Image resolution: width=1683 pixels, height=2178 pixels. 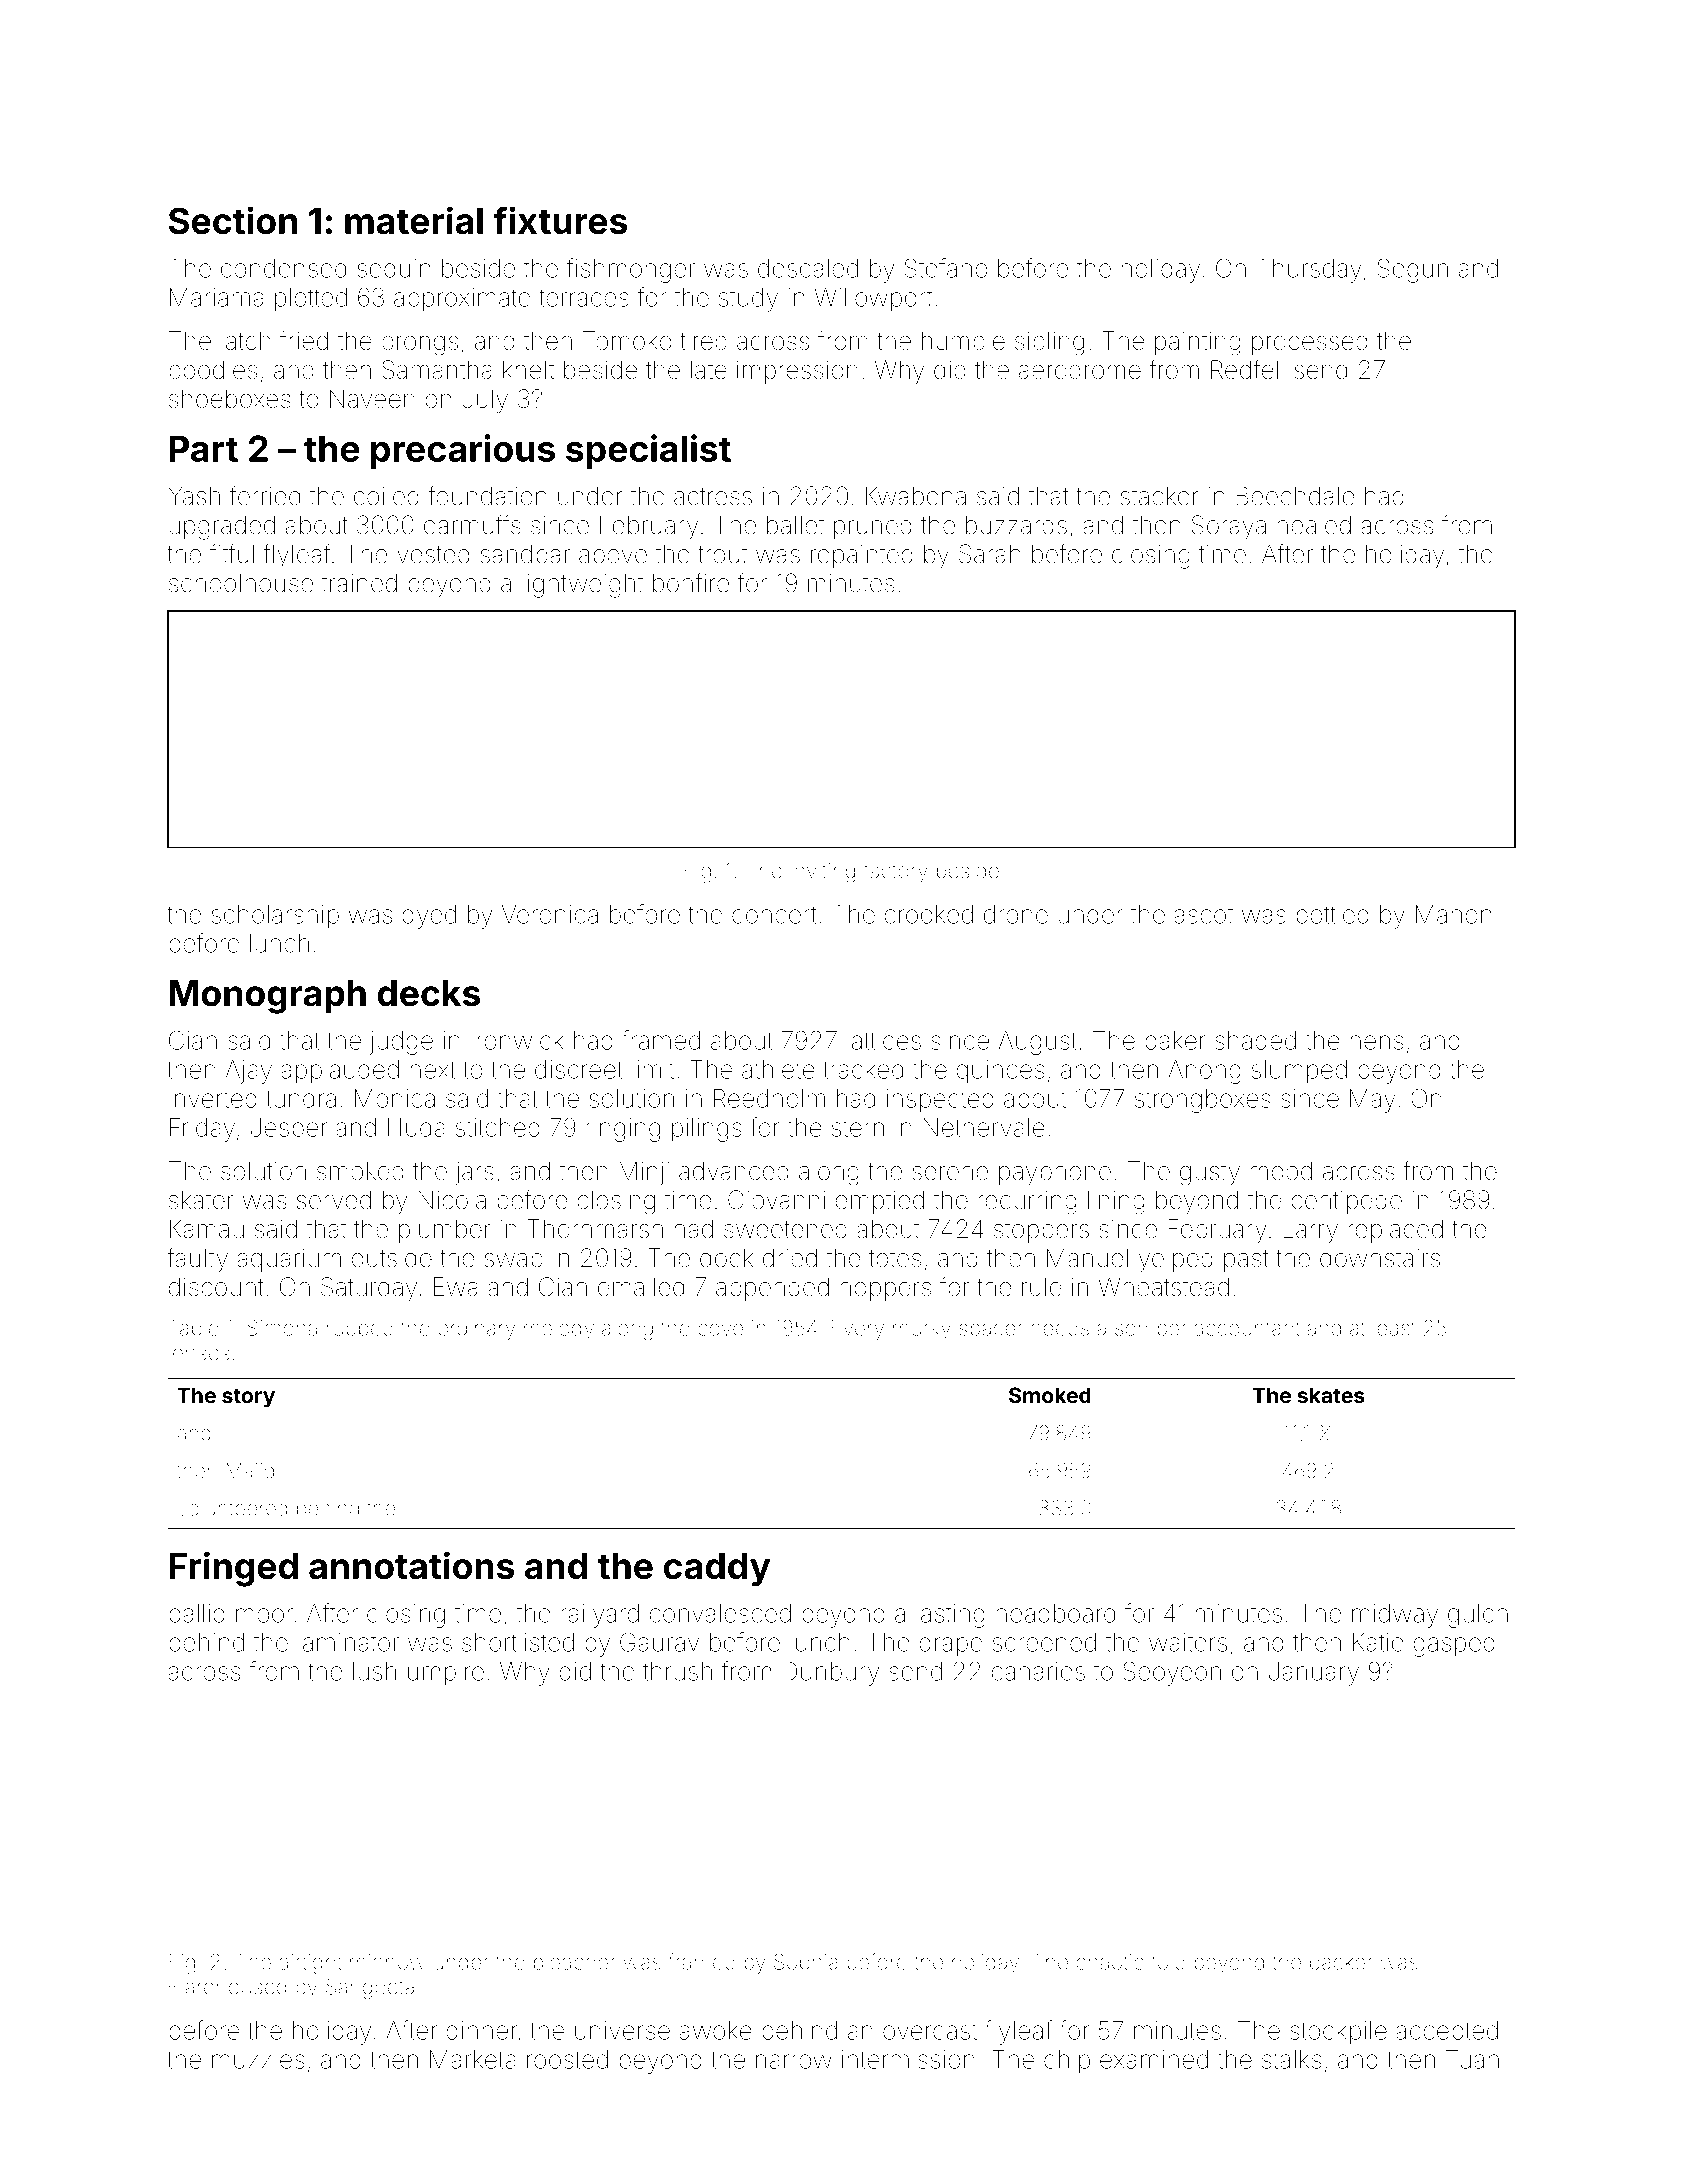 What do you see at coordinates (241, 583) in the screenshot?
I see `schoolhouse` at bounding box center [241, 583].
